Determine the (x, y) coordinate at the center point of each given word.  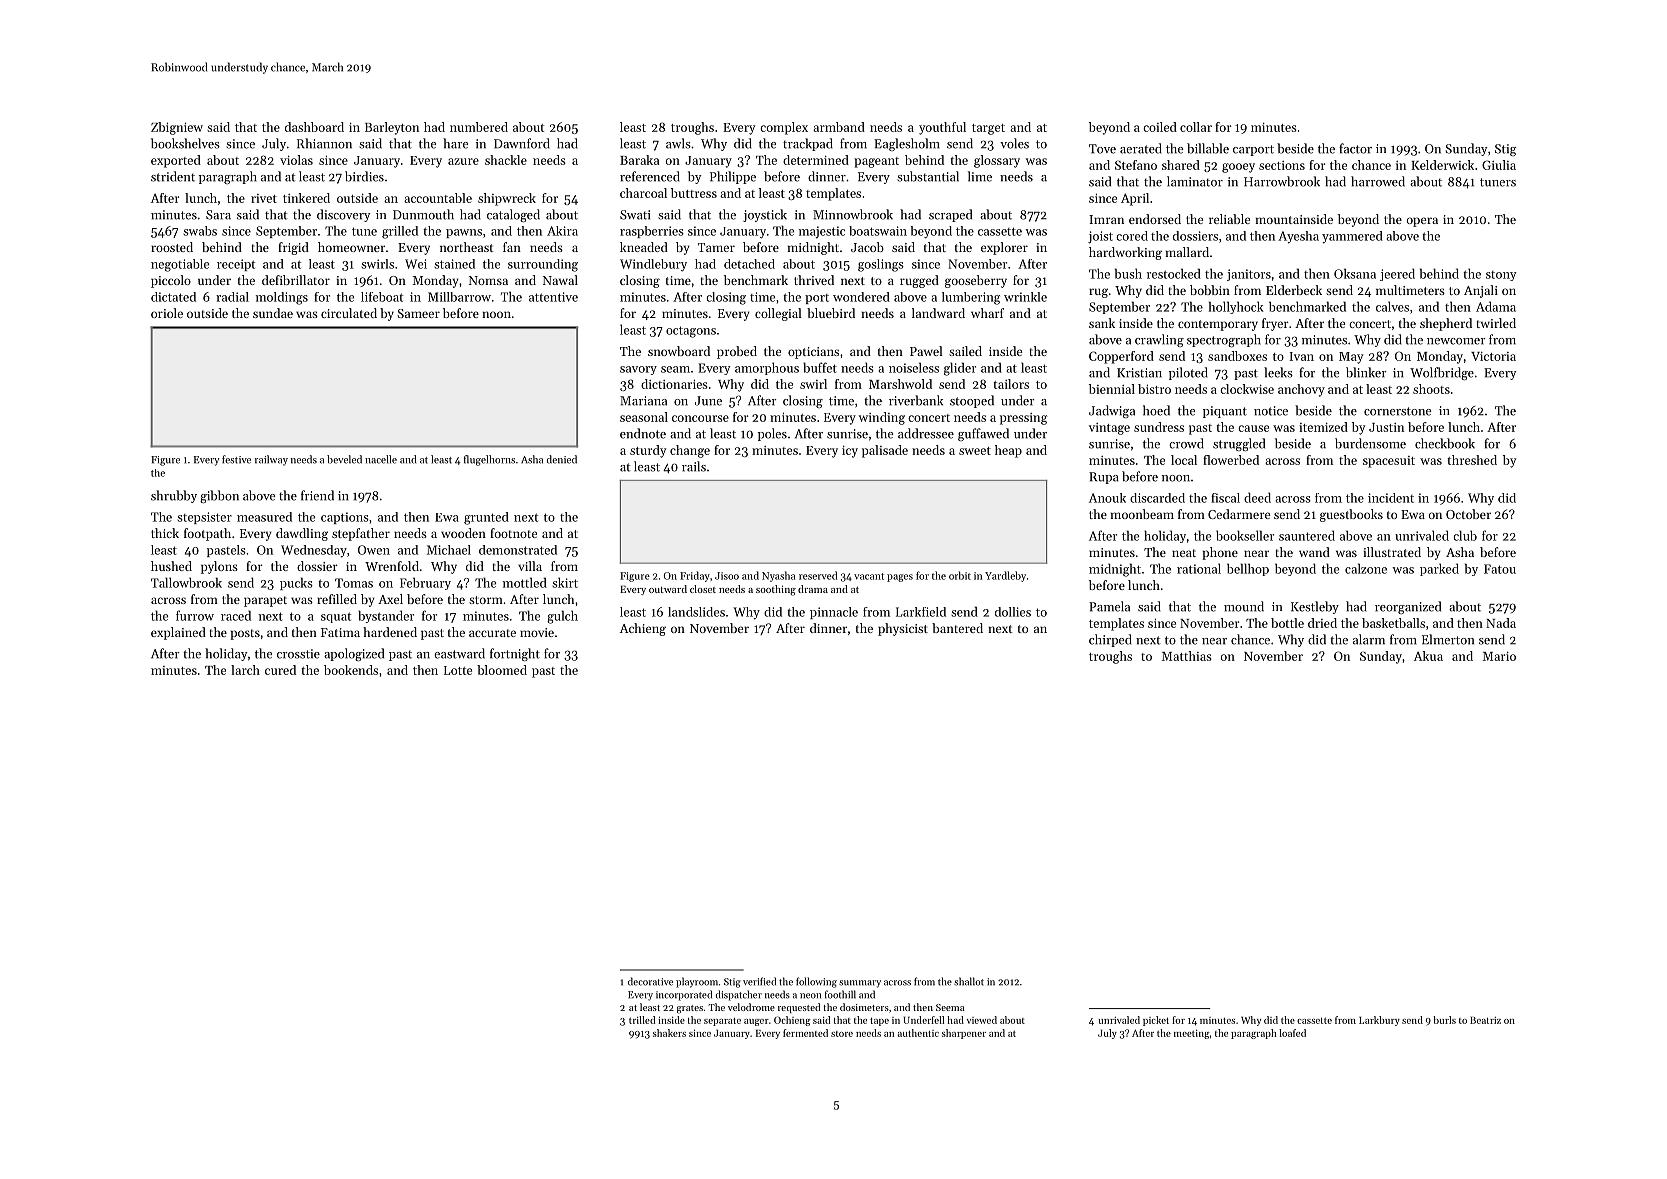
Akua (1428, 656)
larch (245, 670)
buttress (694, 193)
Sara (218, 215)
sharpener (964, 1034)
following (816, 982)
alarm (1369, 639)
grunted (486, 518)
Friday (695, 576)
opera (1422, 222)
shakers (669, 1033)
